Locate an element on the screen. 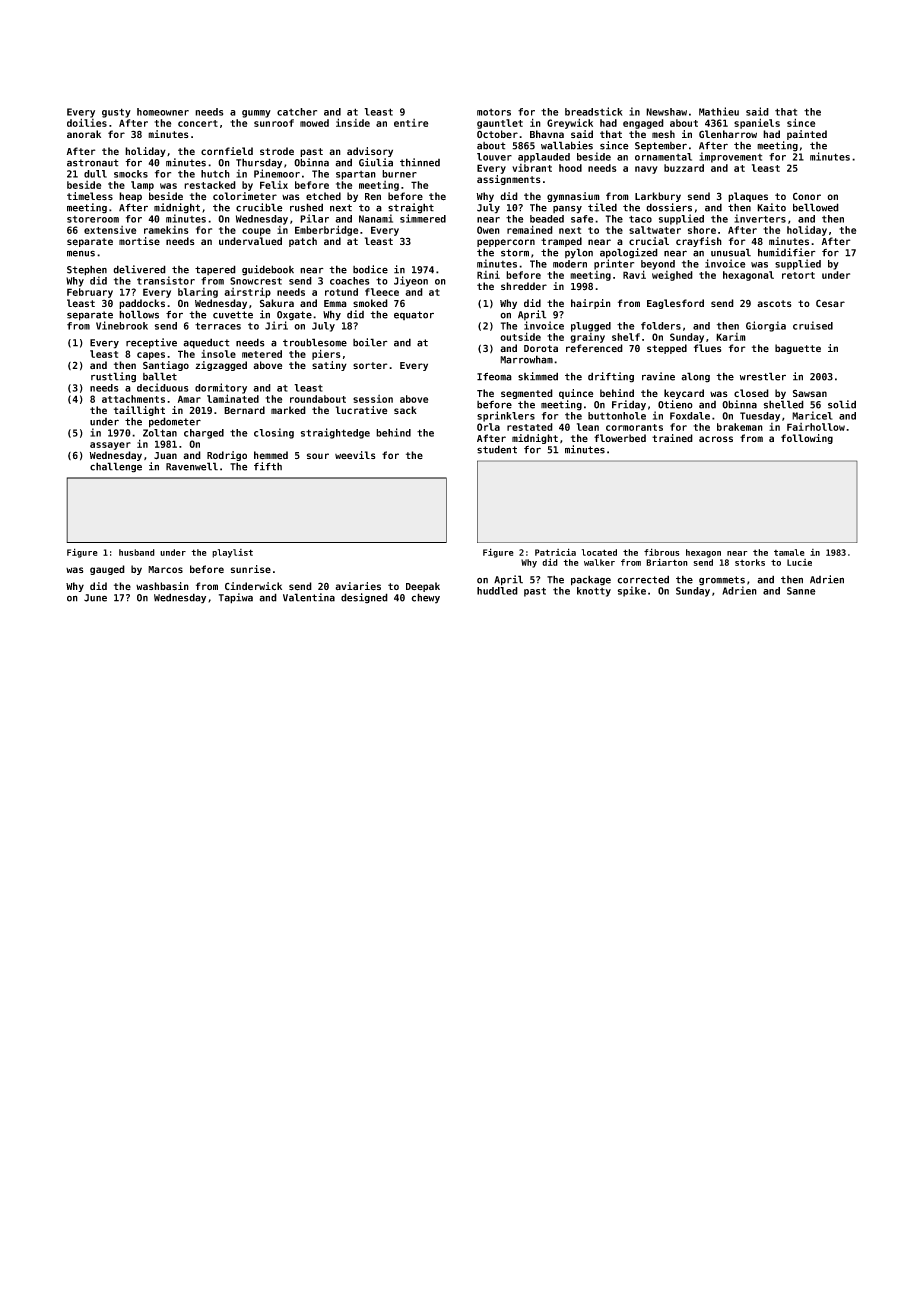 The image size is (924, 1308). advisory is located at coordinates (370, 152).
